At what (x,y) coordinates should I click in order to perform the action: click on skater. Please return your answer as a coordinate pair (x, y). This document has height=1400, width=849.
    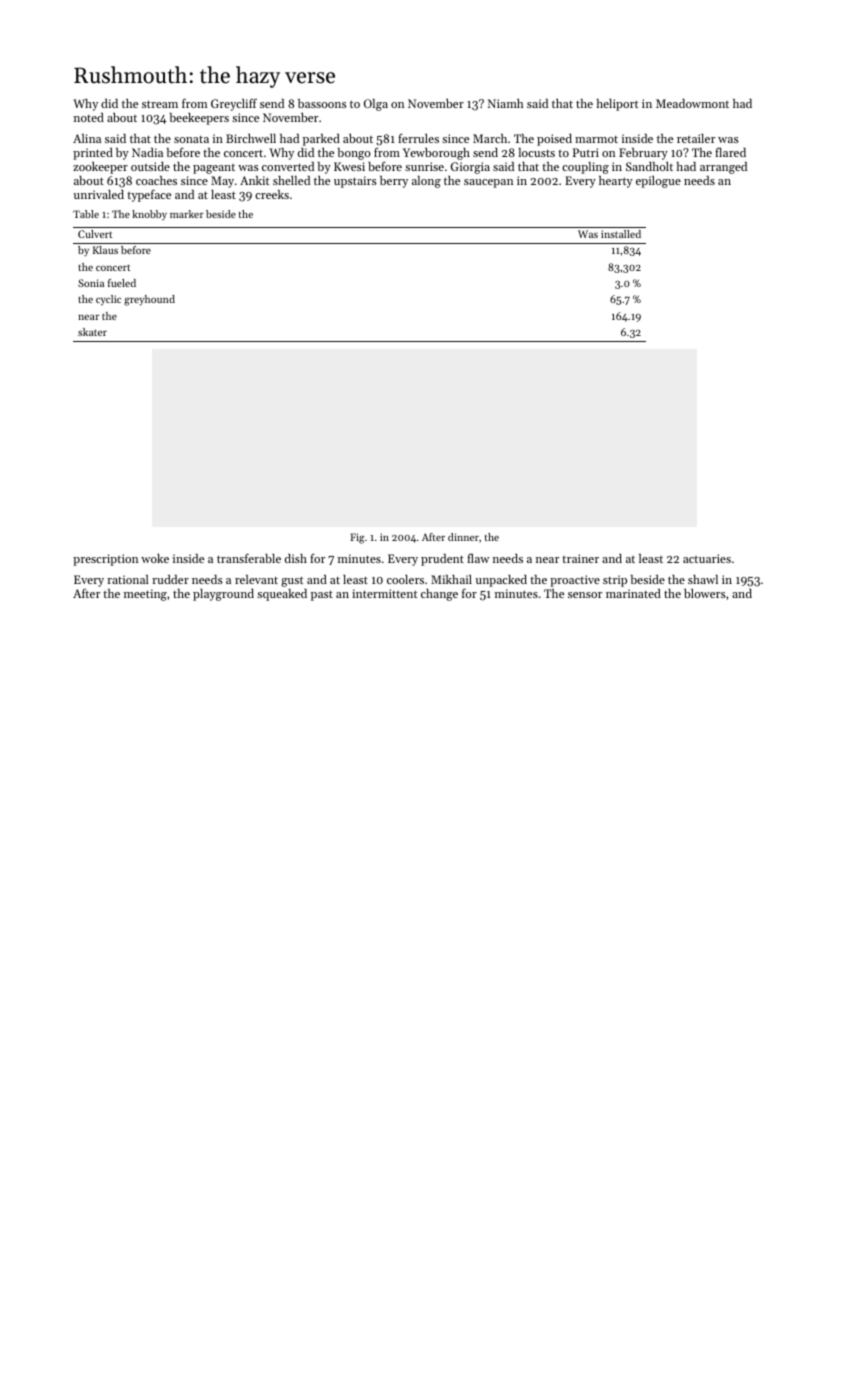
    Looking at the image, I should click on (92, 332).
